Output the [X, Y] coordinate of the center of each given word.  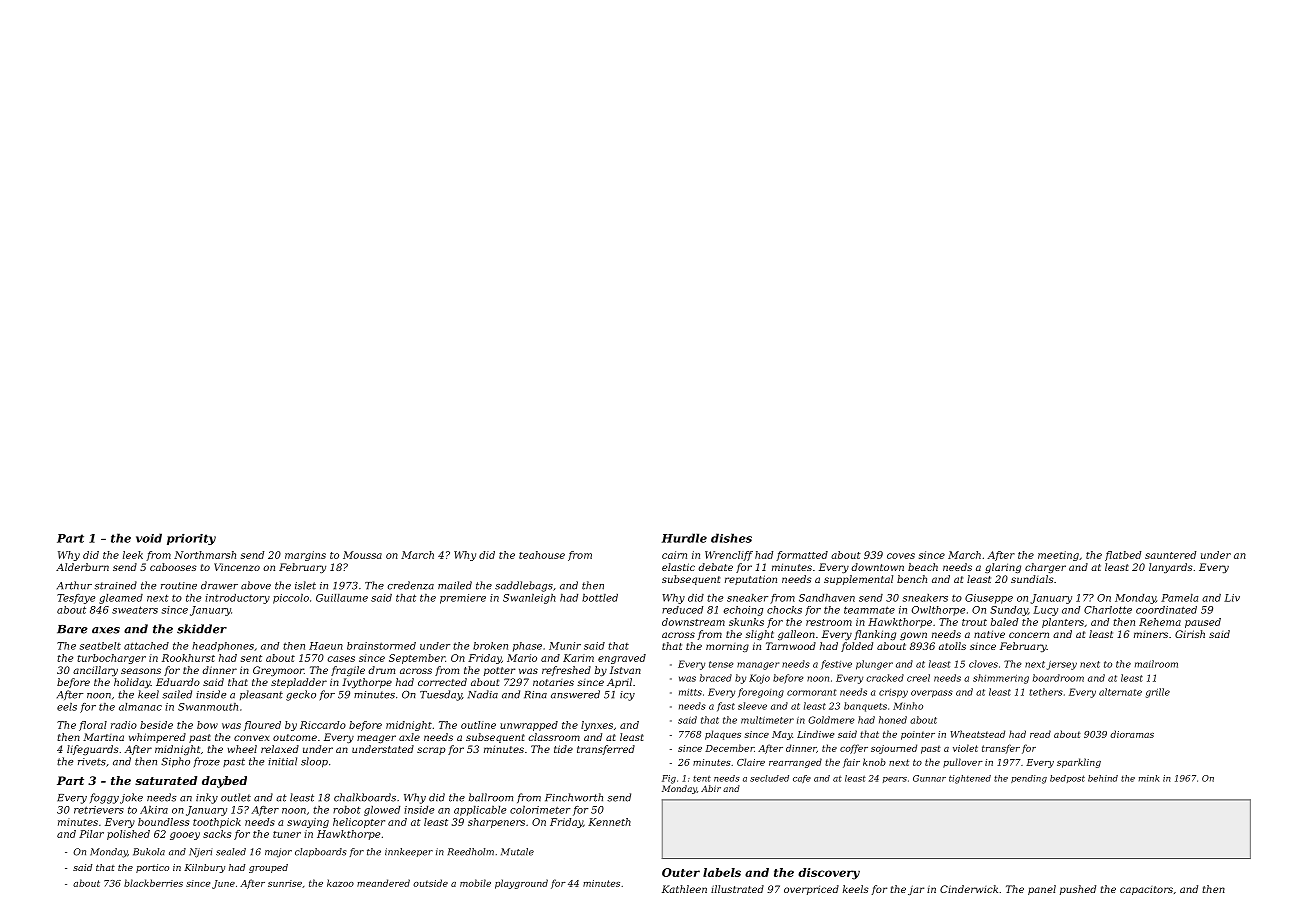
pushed [1078, 890]
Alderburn [82, 567]
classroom [554, 737]
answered [575, 694]
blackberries [153, 883]
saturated [166, 780]
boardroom [1058, 678]
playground [521, 884]
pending [1029, 779]
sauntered [1170, 555]
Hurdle [684, 538]
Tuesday [441, 695]
